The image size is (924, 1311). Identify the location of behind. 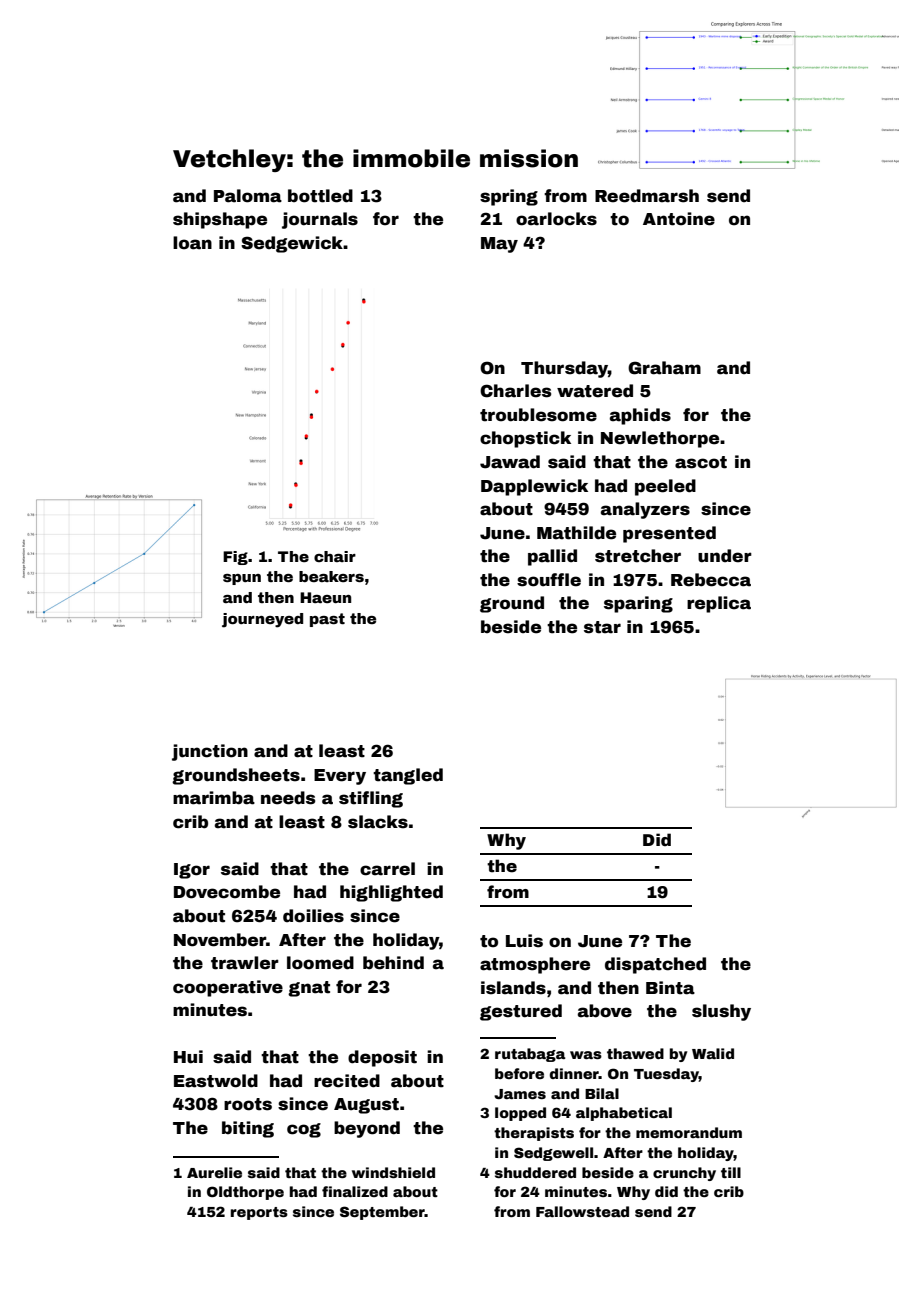
(393, 963).
